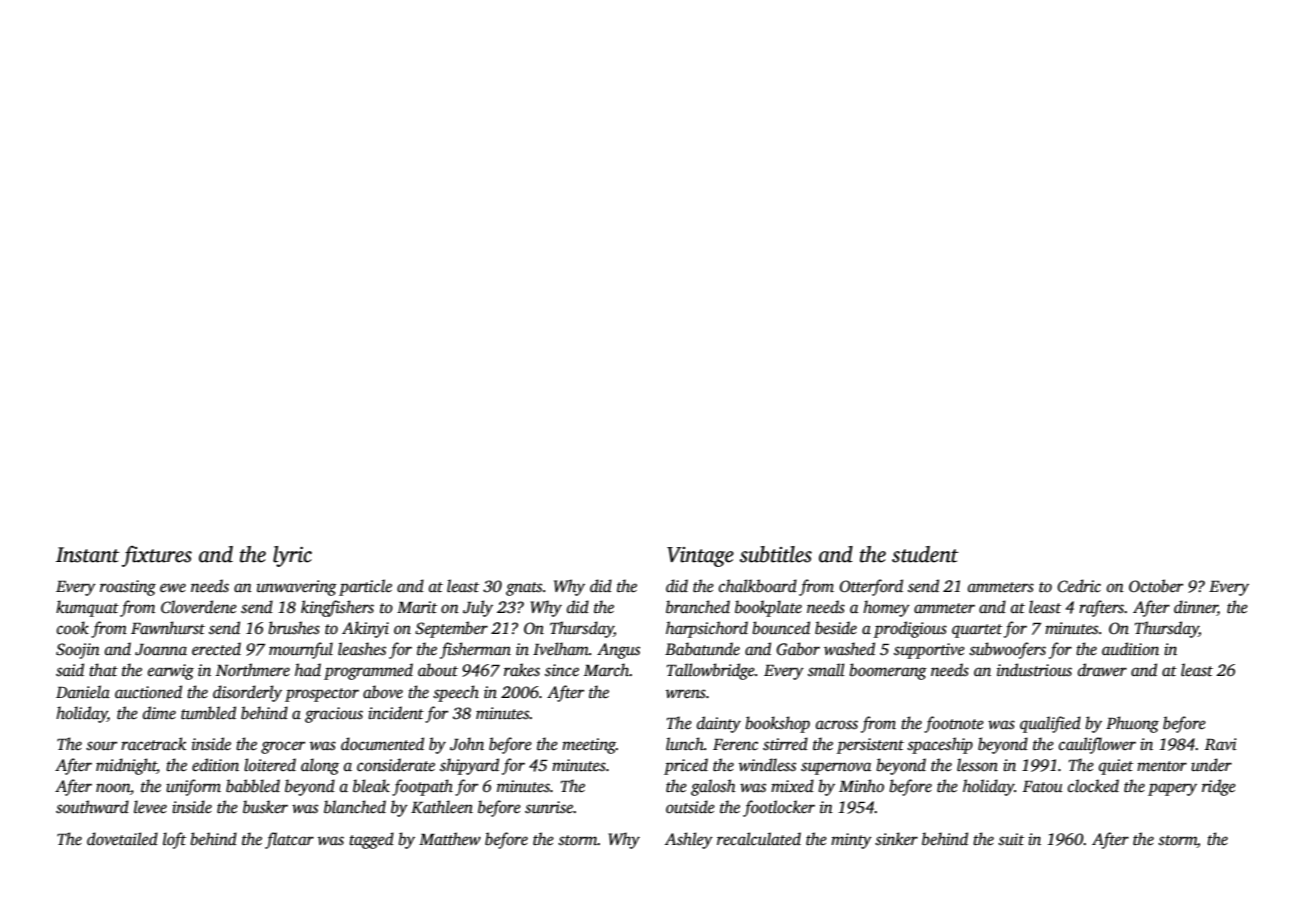 Image resolution: width=1308 pixels, height=924 pixels. I want to click on noon, so click(113, 788).
